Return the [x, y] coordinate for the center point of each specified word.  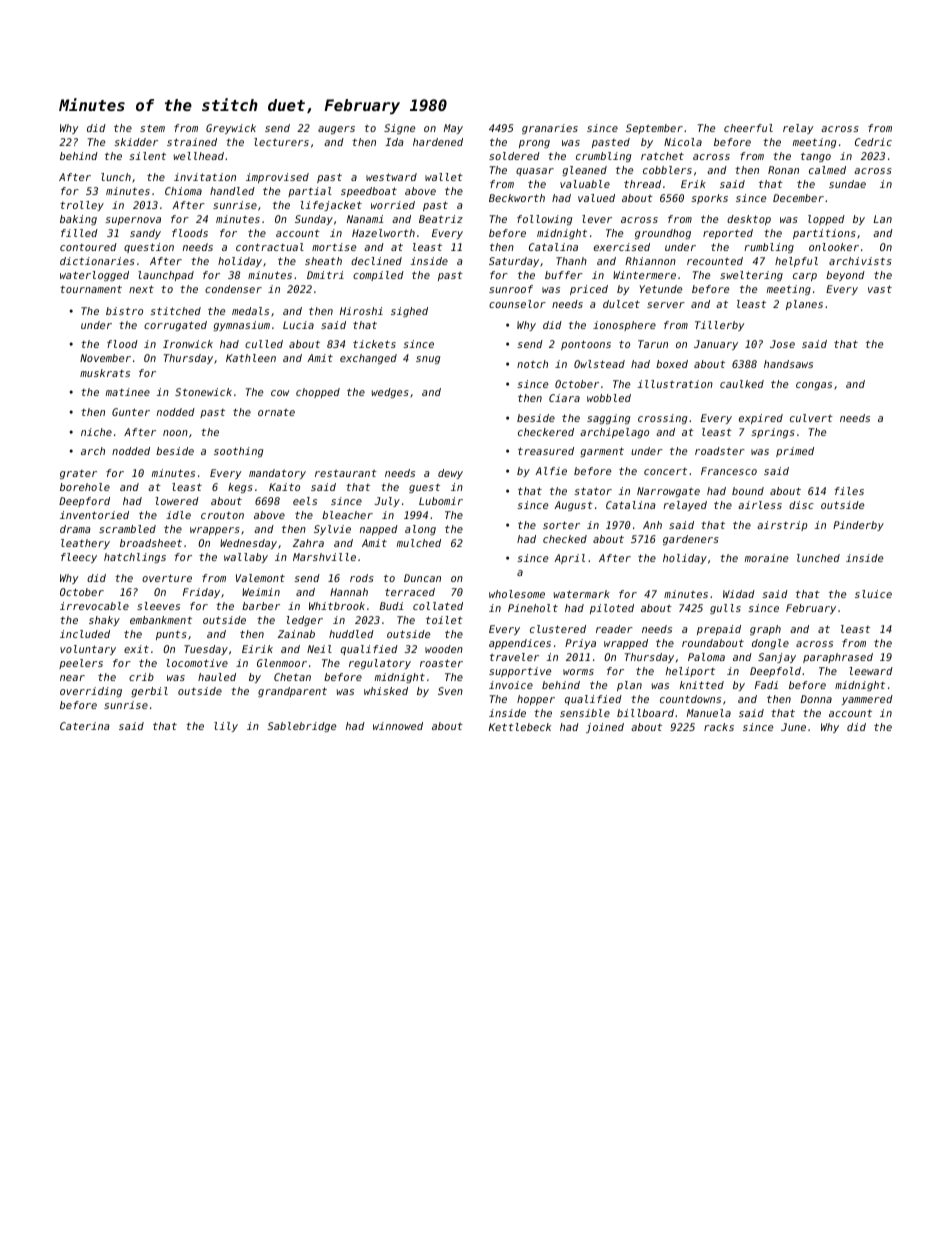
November [105, 358]
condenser [233, 289]
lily [226, 727]
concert [665, 471]
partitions [824, 234]
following [544, 220]
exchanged [368, 359]
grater [78, 474]
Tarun [653, 344]
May [453, 129]
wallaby [246, 558]
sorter [561, 525]
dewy [450, 474]
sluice [873, 594]
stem [152, 128]
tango [816, 157]
